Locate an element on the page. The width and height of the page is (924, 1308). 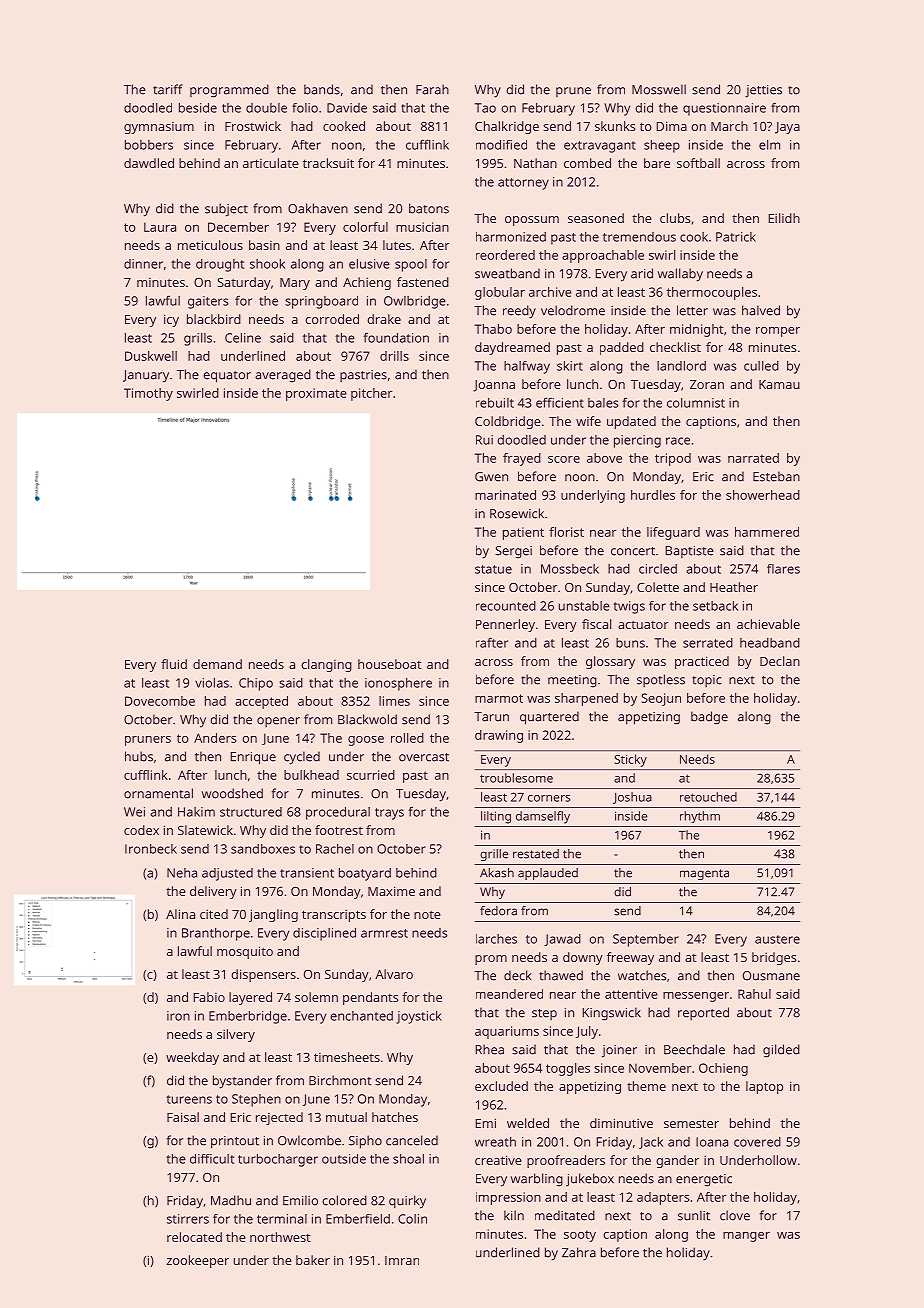
Tao is located at coordinates (485, 108).
